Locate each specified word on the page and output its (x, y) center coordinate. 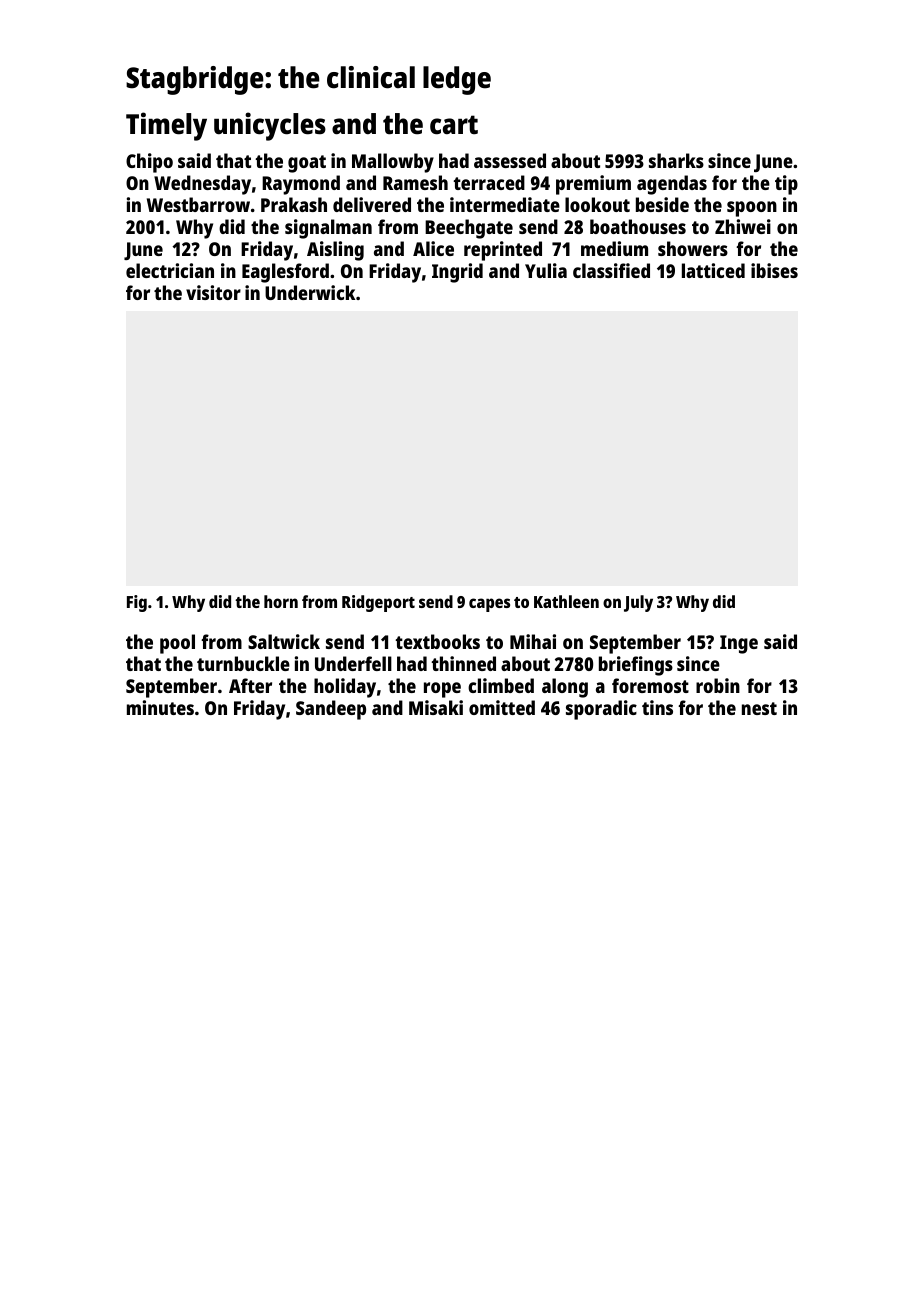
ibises (774, 270)
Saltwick (284, 641)
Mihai (533, 641)
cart (454, 125)
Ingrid (457, 273)
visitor (213, 292)
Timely (166, 126)
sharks (676, 160)
